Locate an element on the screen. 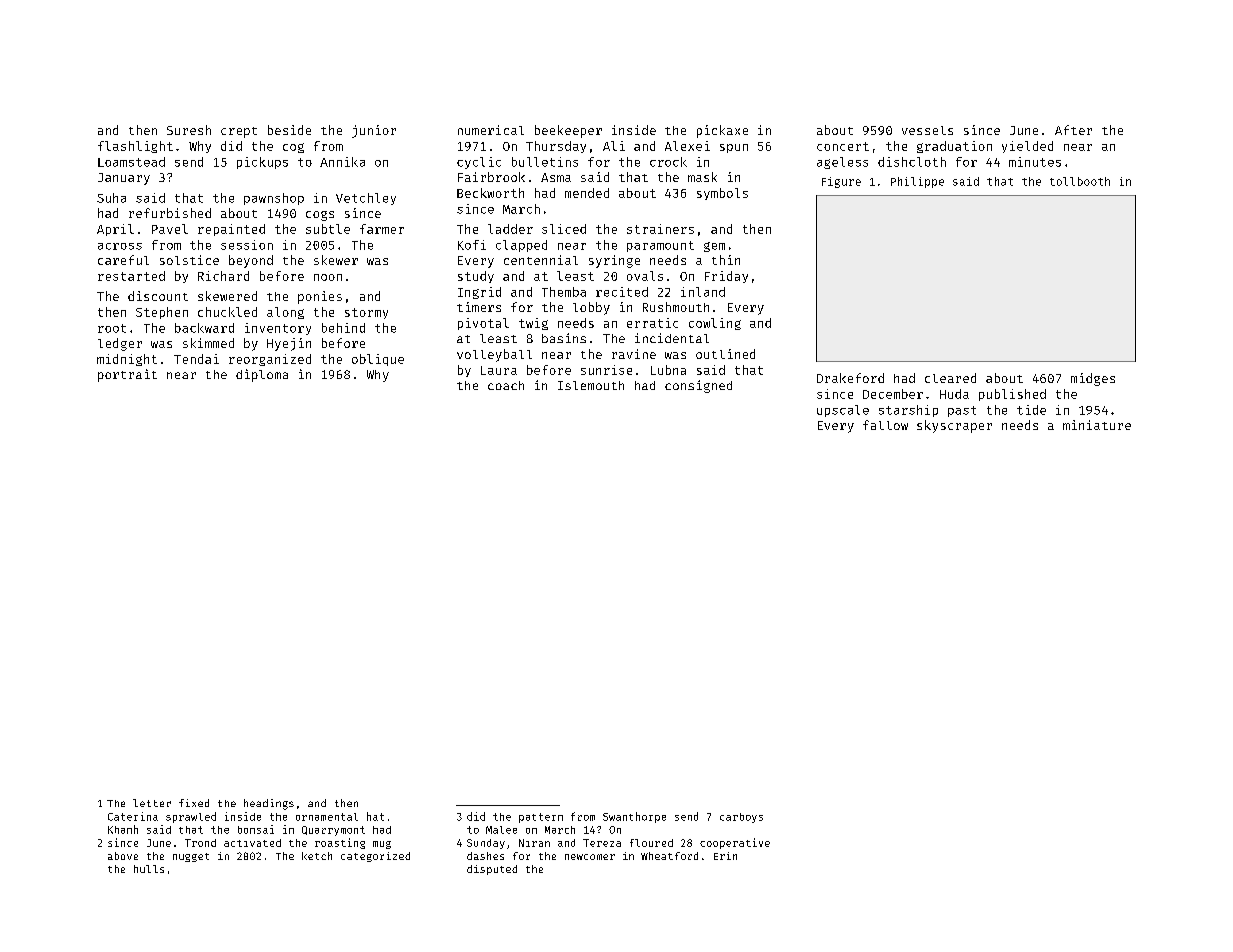 Image resolution: width=1233 pixels, height=952 pixels. hulls is located at coordinates (149, 869).
